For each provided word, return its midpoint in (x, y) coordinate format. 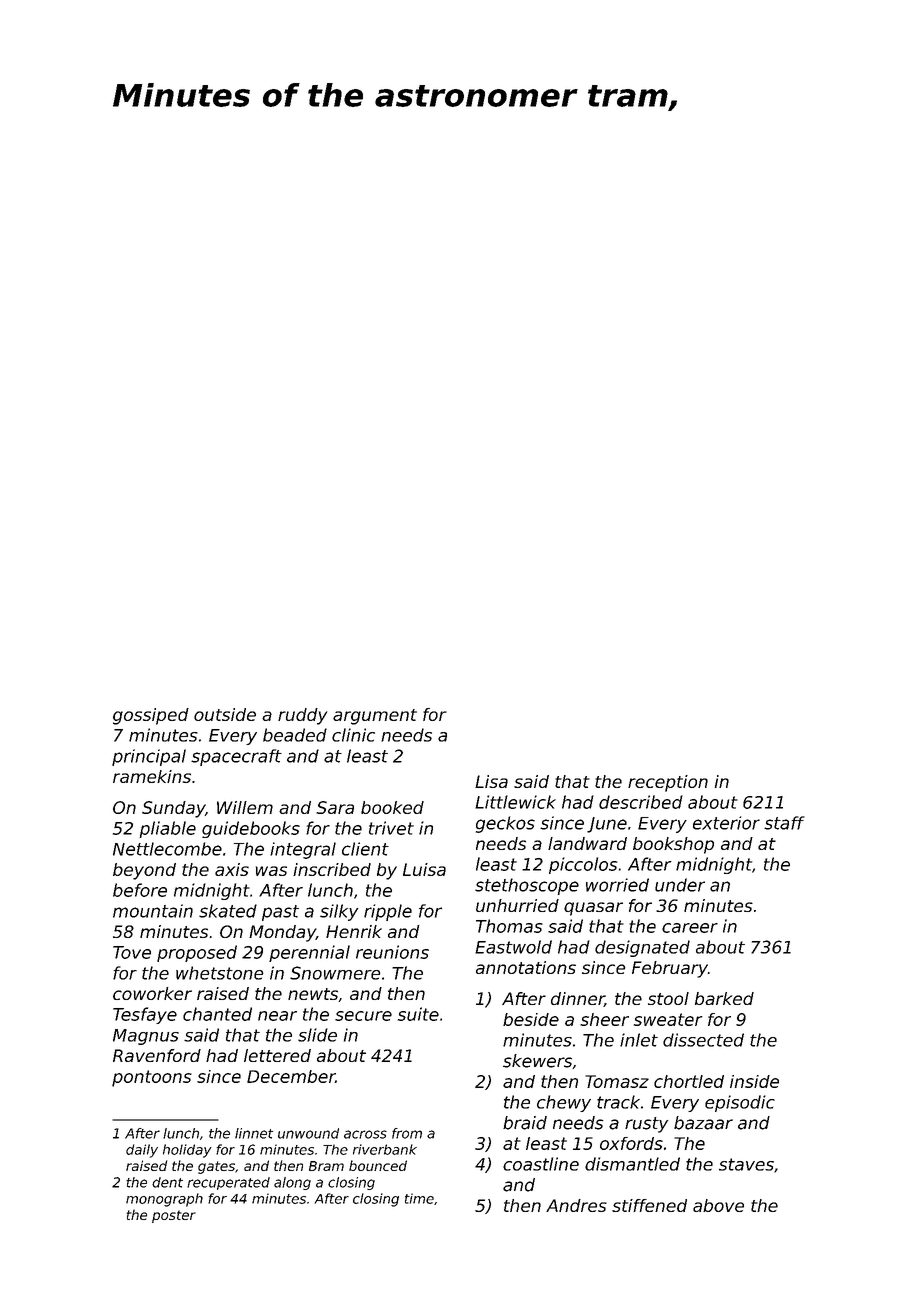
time (419, 1198)
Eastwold (513, 947)
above (718, 1205)
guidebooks (251, 829)
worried (617, 885)
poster (174, 1216)
